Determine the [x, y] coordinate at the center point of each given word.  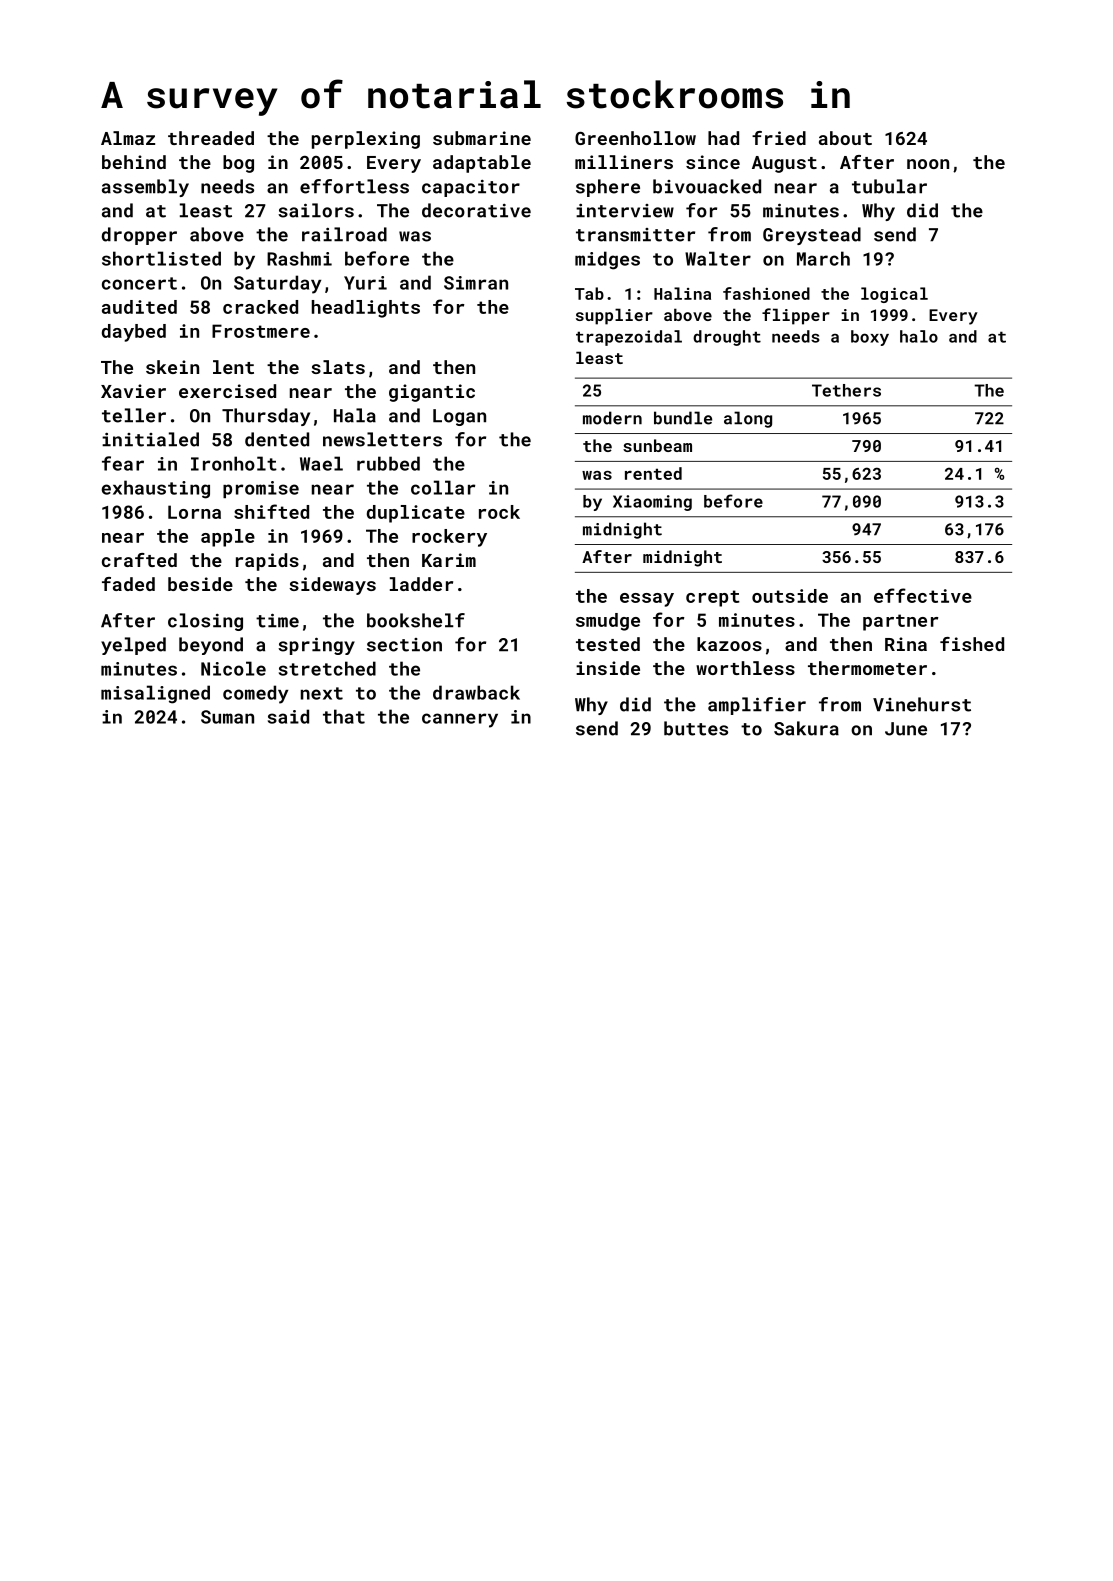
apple [228, 538]
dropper [139, 236]
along [748, 419]
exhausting [156, 489]
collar [443, 487]
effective [923, 595]
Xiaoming [652, 503]
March [823, 258]
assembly [145, 188]
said [288, 716]
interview [625, 211]
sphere [608, 188]
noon [928, 164]
